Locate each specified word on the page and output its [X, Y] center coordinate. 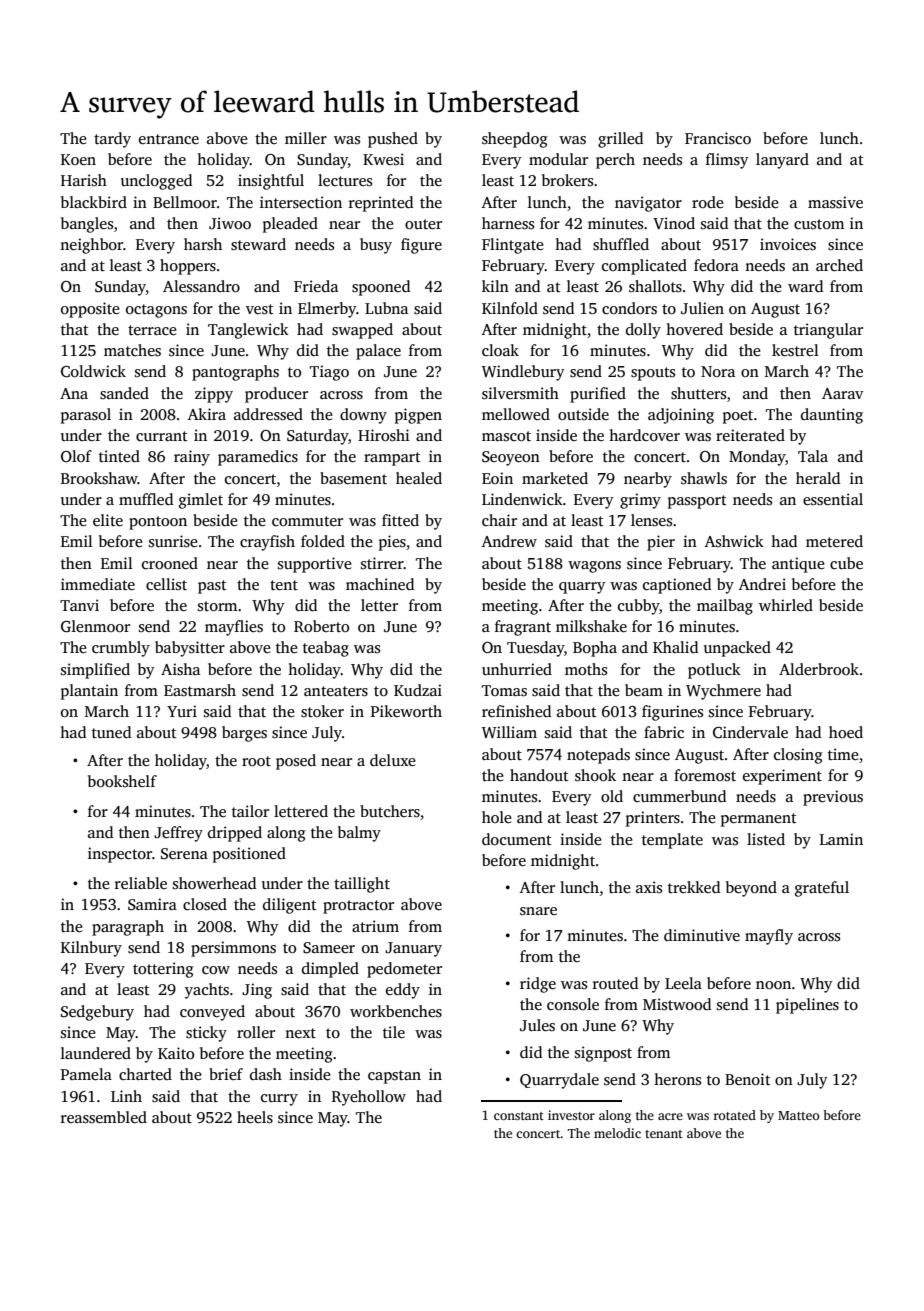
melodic [617, 1133]
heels [255, 1117]
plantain [89, 692]
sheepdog [514, 140]
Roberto [321, 626]
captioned [677, 586]
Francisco [718, 138]
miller [306, 138]
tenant [664, 1134]
